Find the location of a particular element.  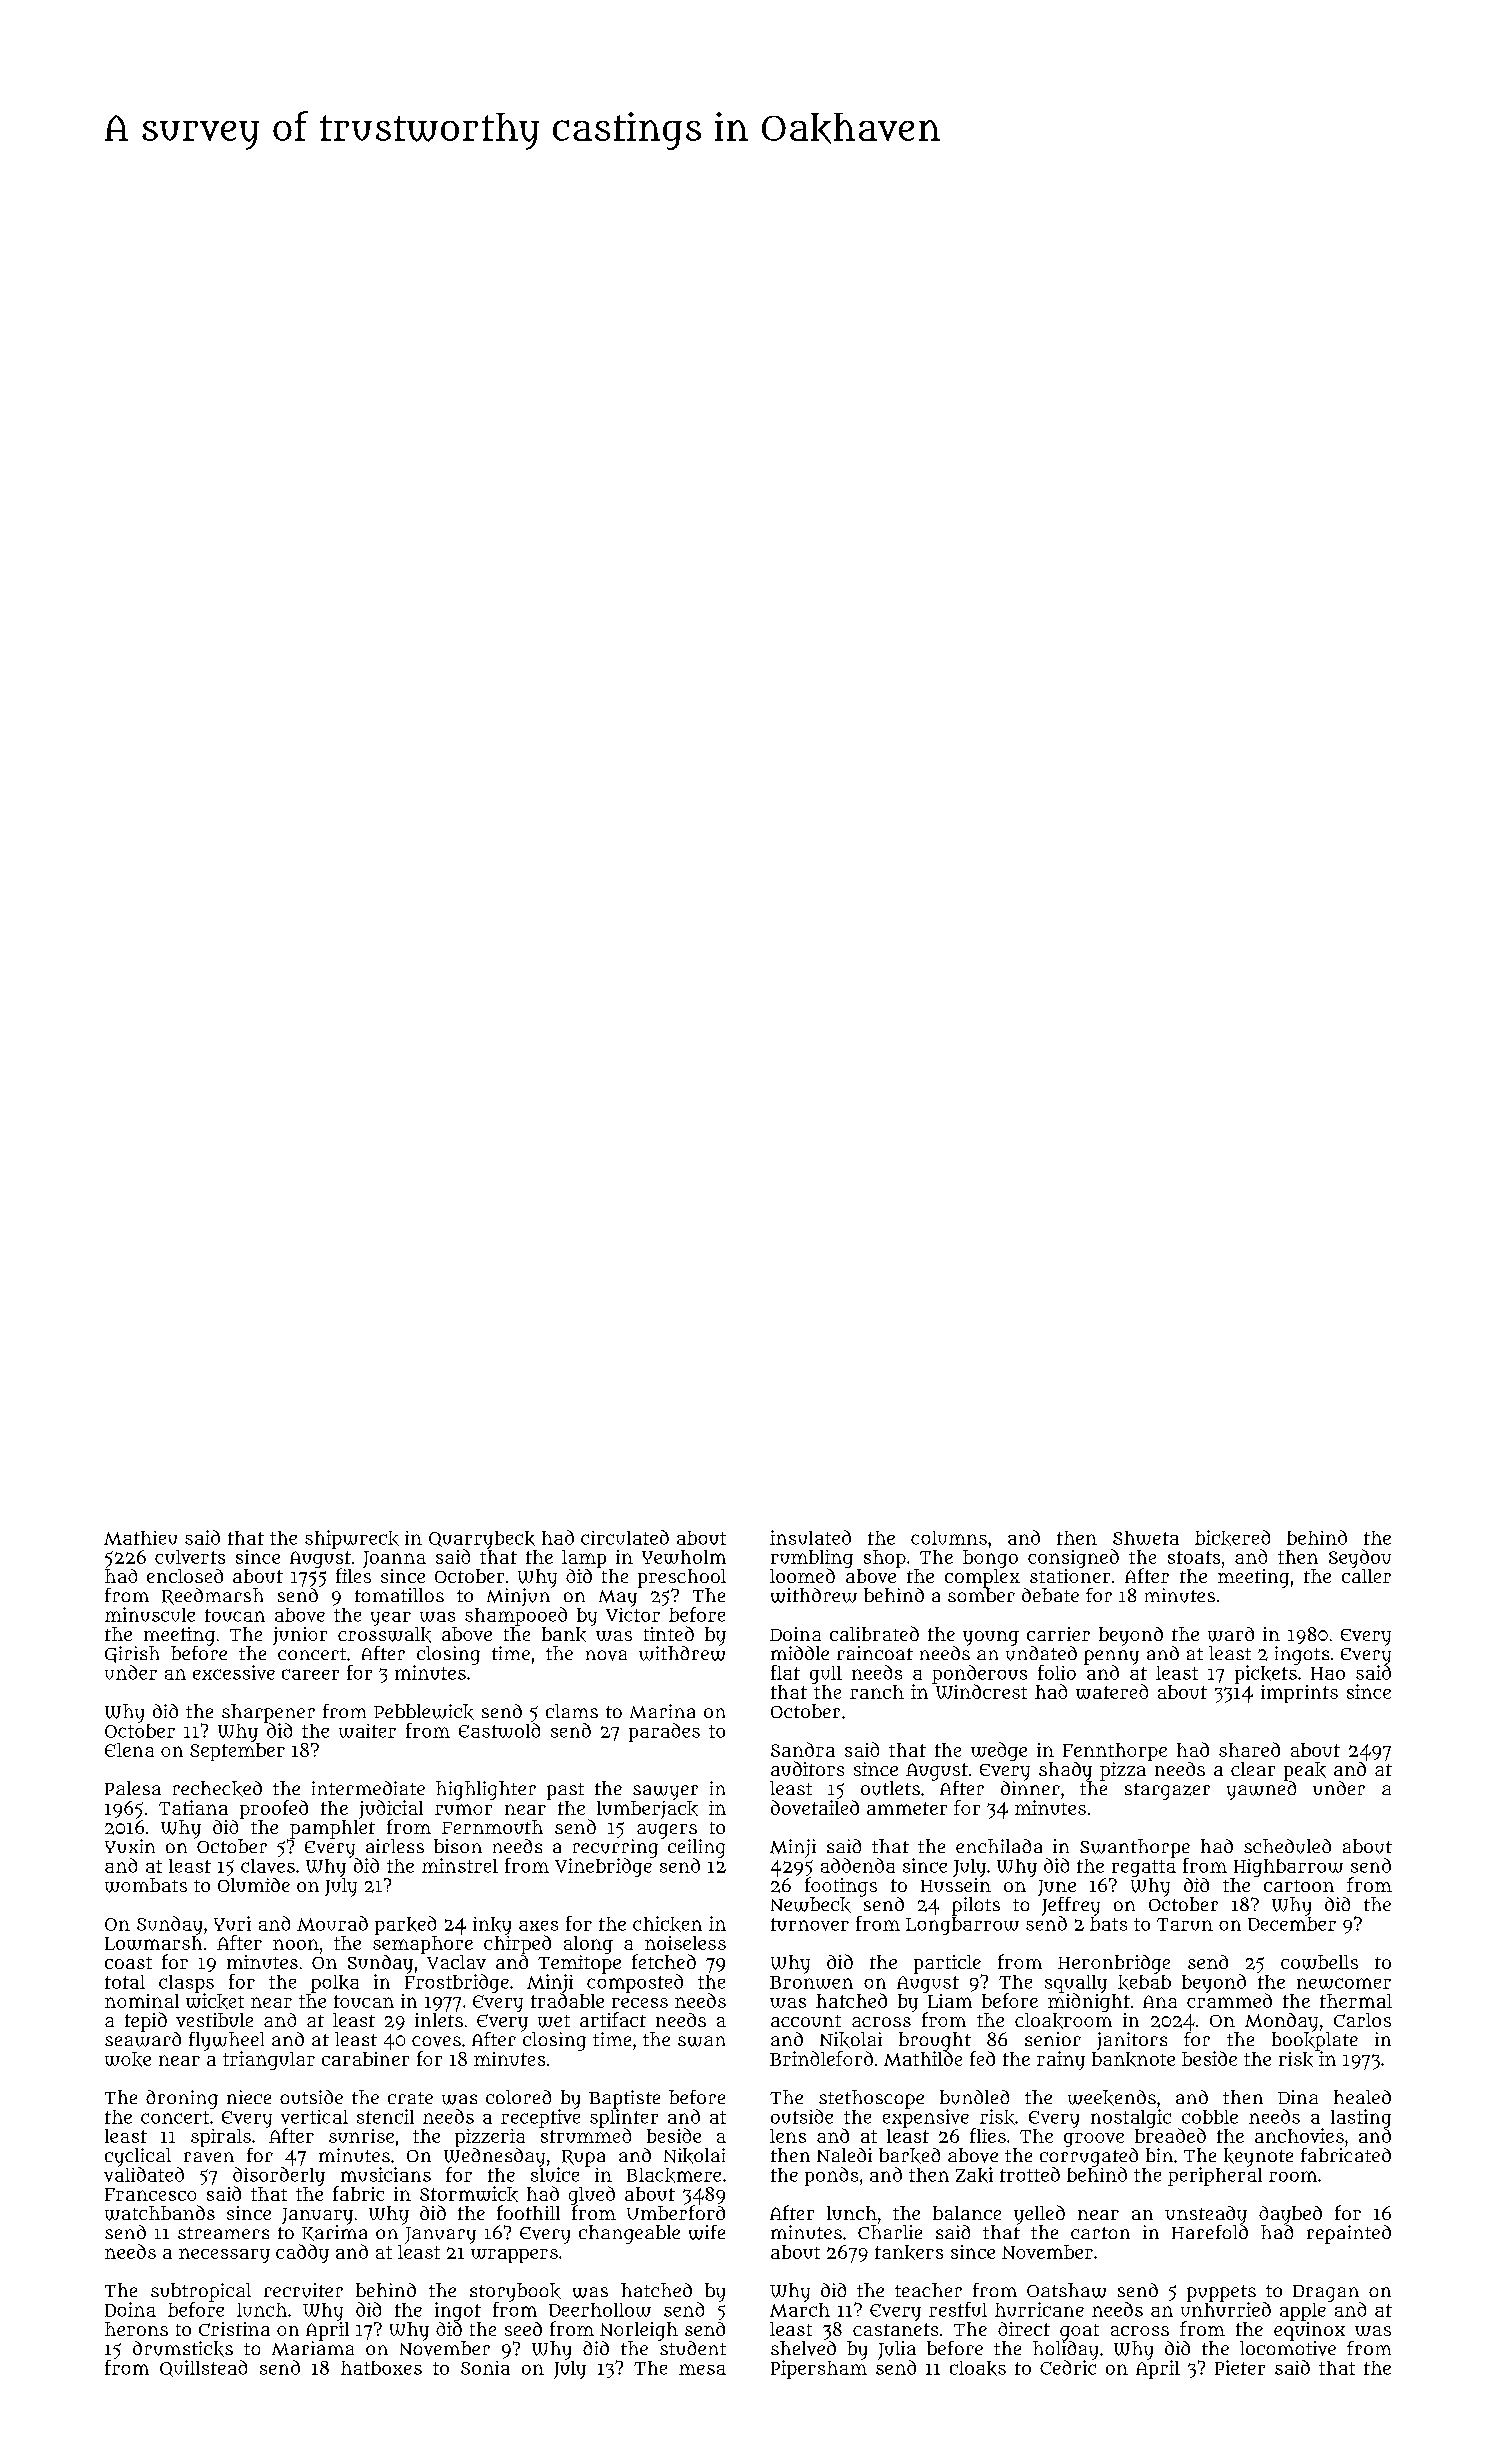

insulated is located at coordinates (810, 1537).
